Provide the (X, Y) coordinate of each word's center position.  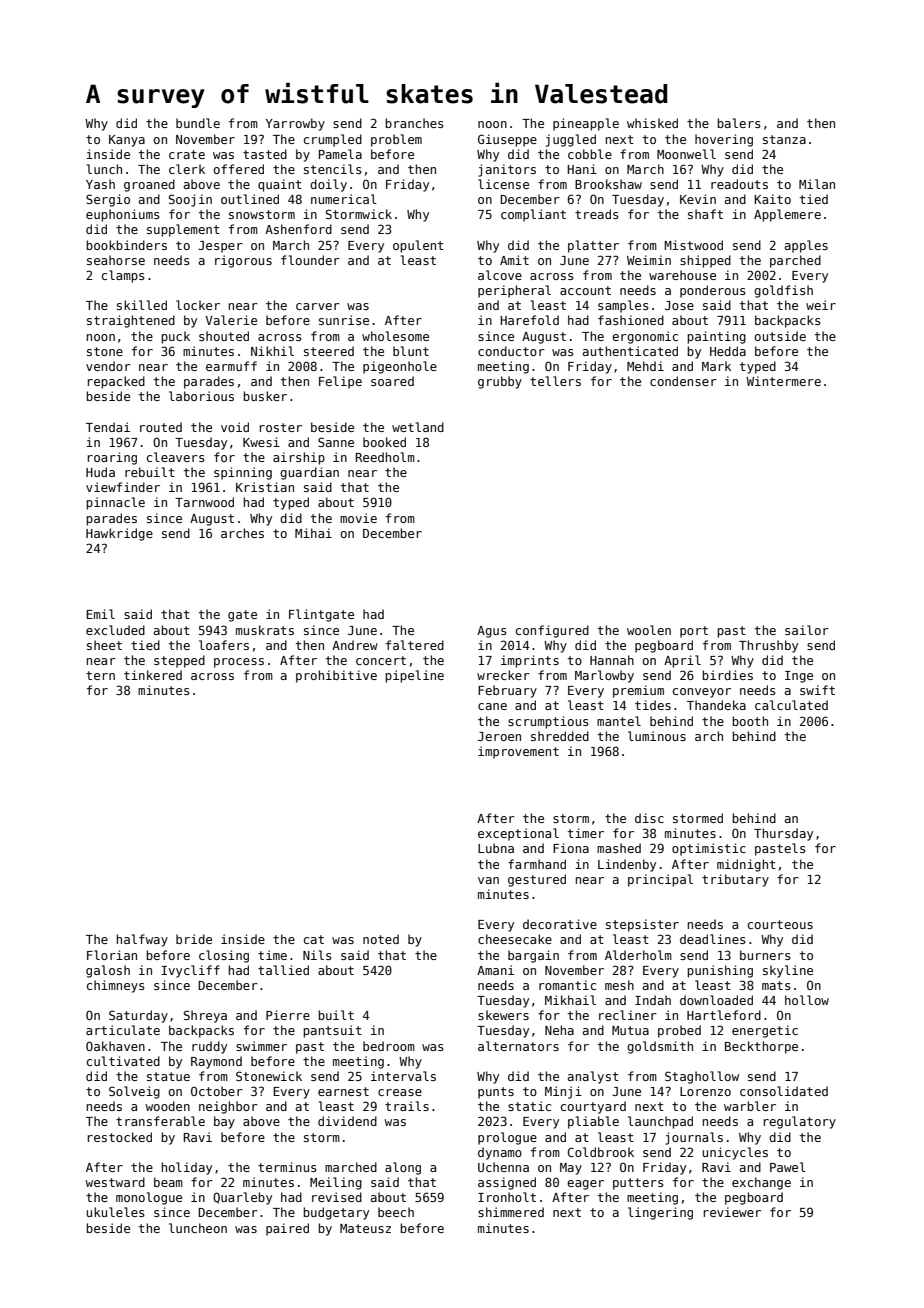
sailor (807, 630)
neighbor (228, 1107)
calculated (791, 705)
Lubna (496, 848)
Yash (100, 184)
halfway (142, 940)
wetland (418, 427)
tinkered (153, 675)
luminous (657, 736)
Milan (817, 184)
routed (161, 427)
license (503, 184)
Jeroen (499, 736)
